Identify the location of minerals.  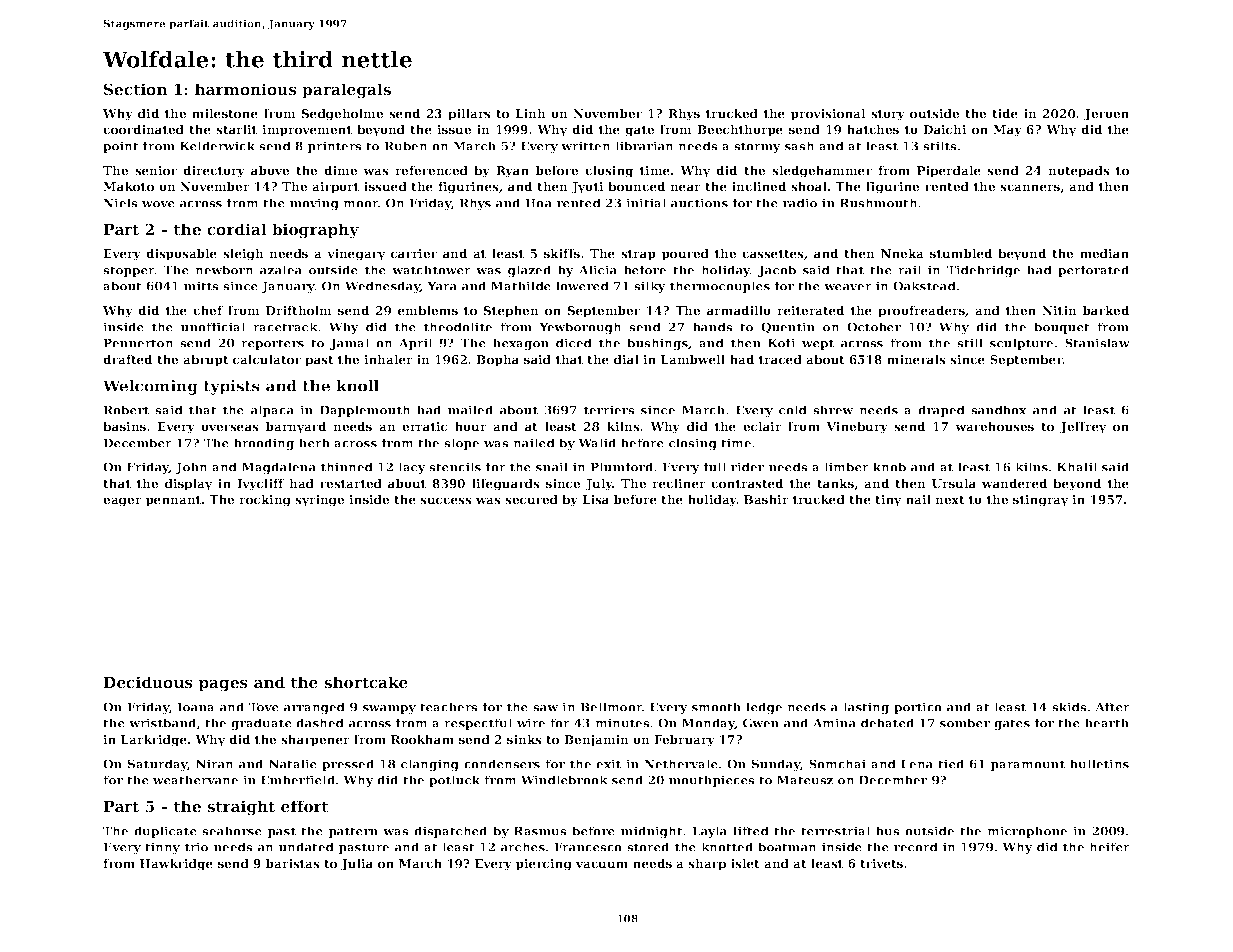
(916, 359).
